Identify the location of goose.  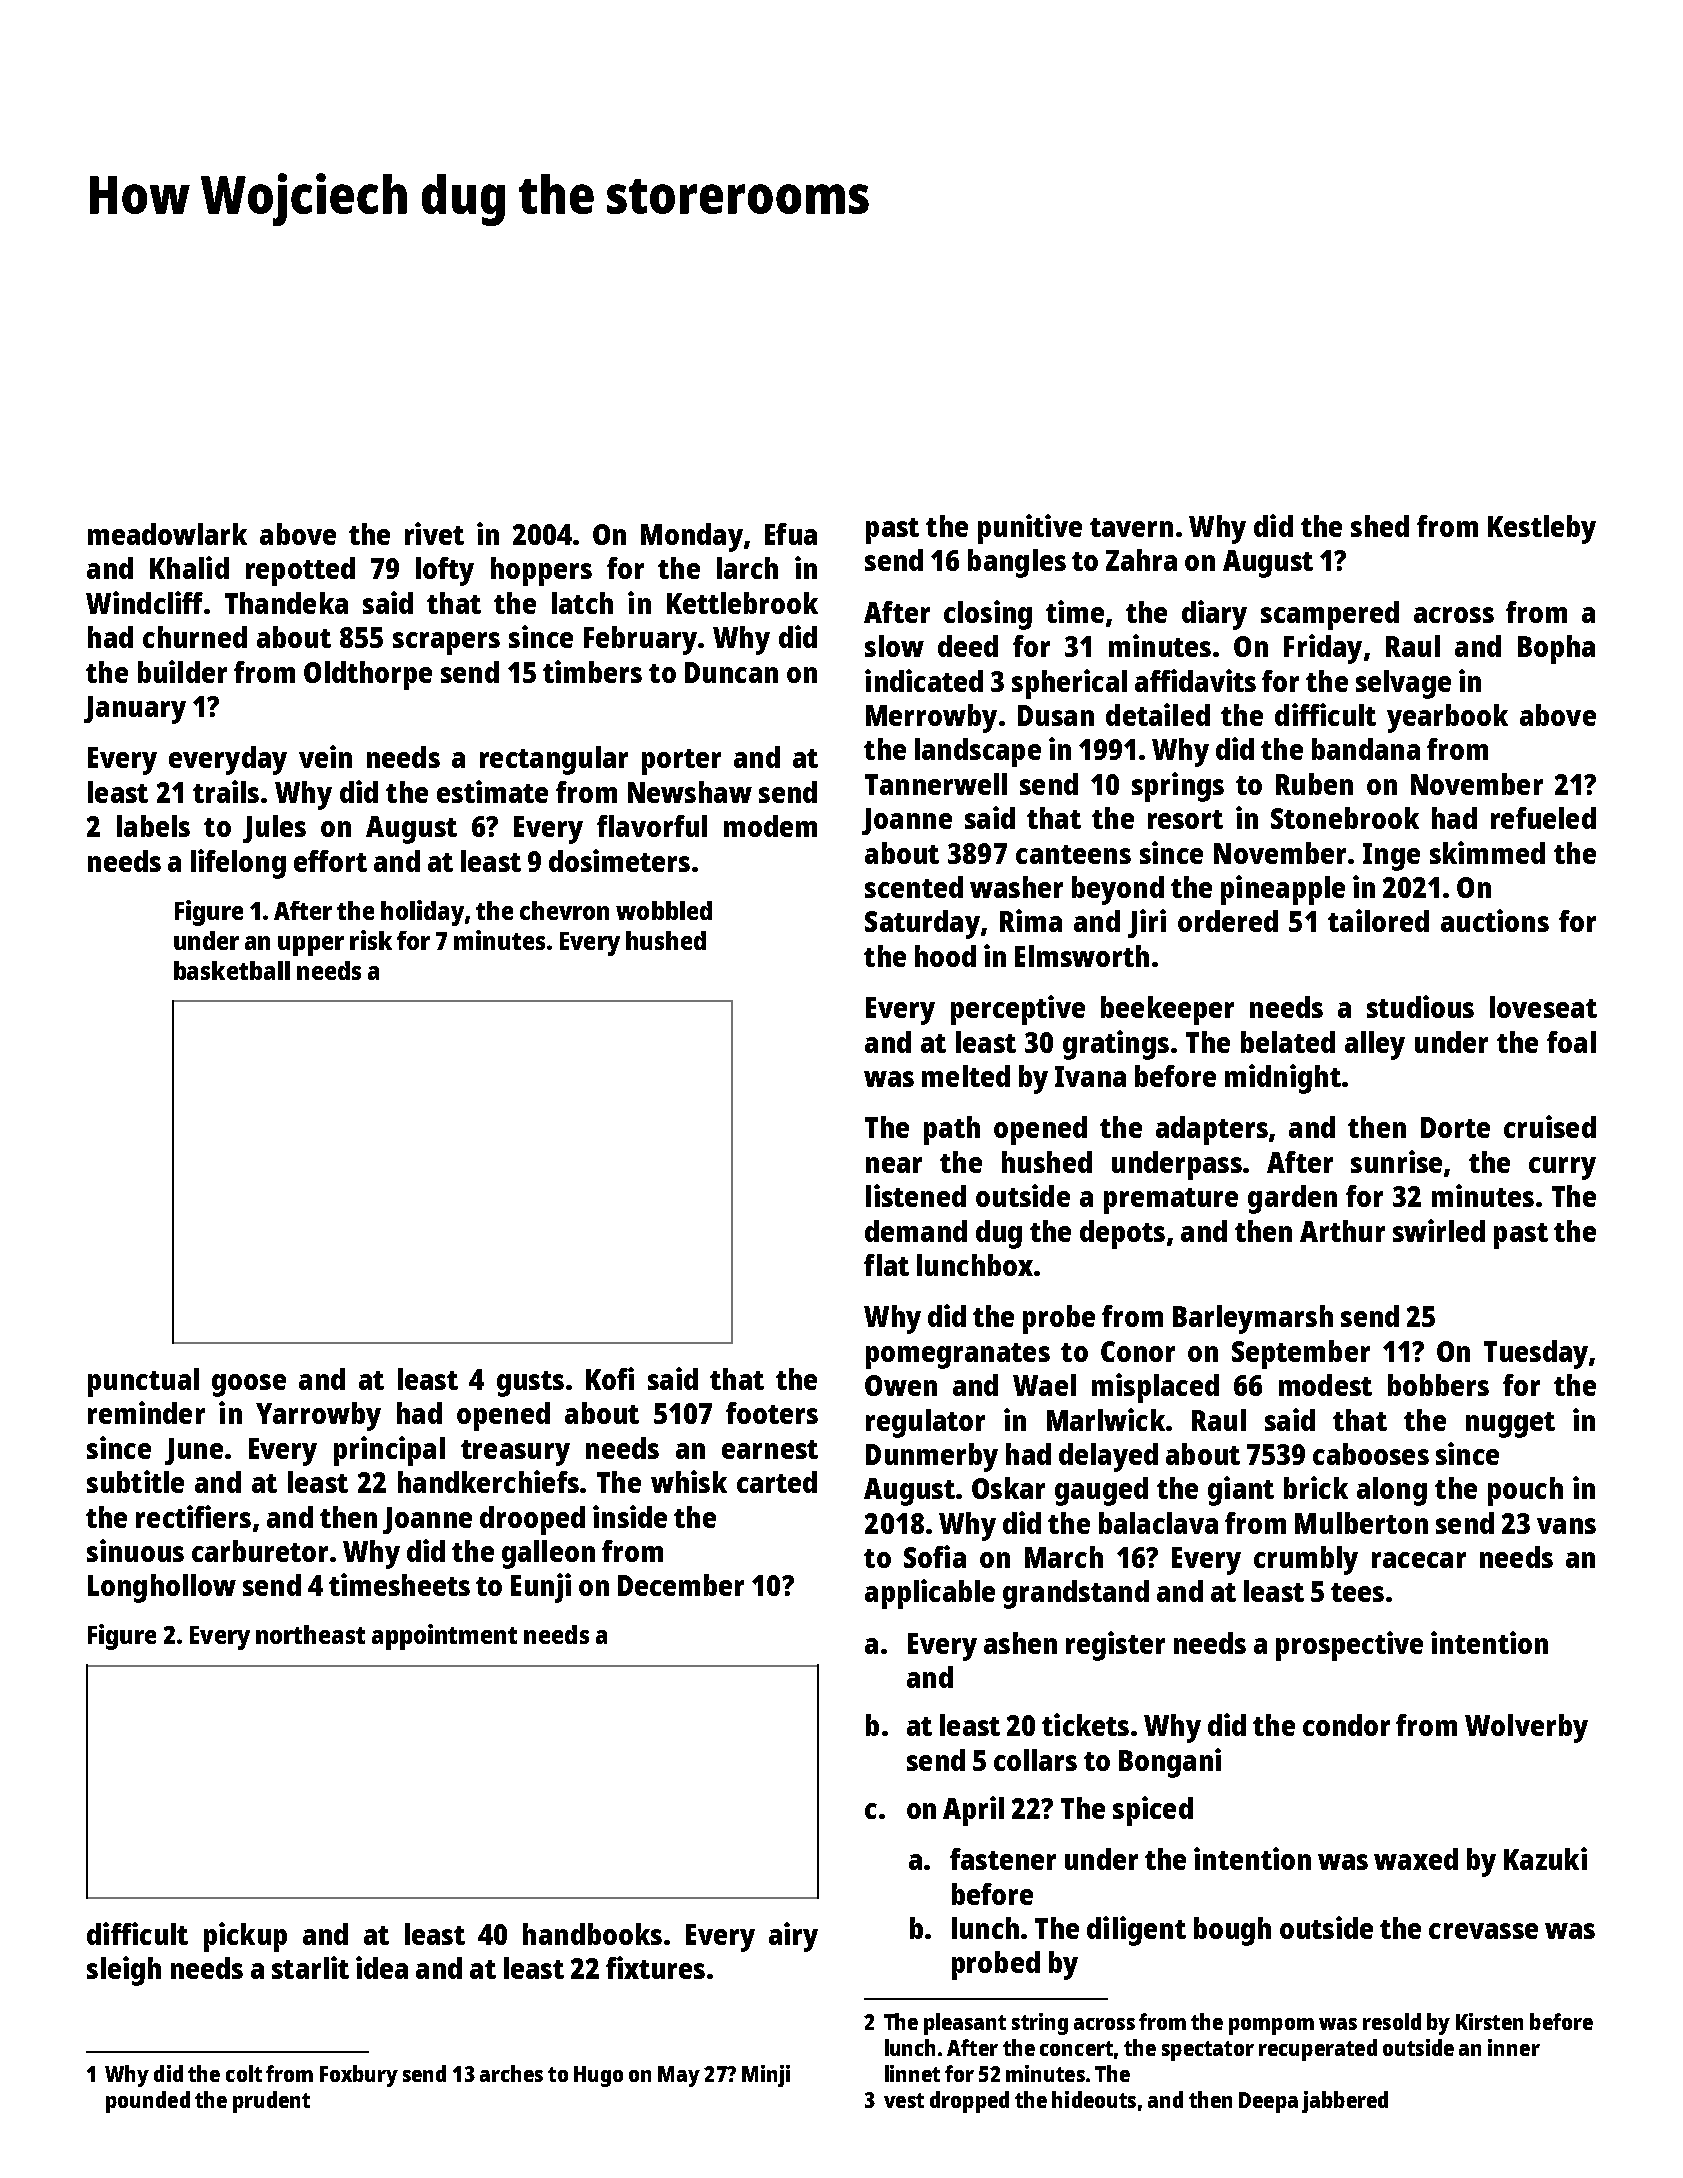
(249, 1385).
